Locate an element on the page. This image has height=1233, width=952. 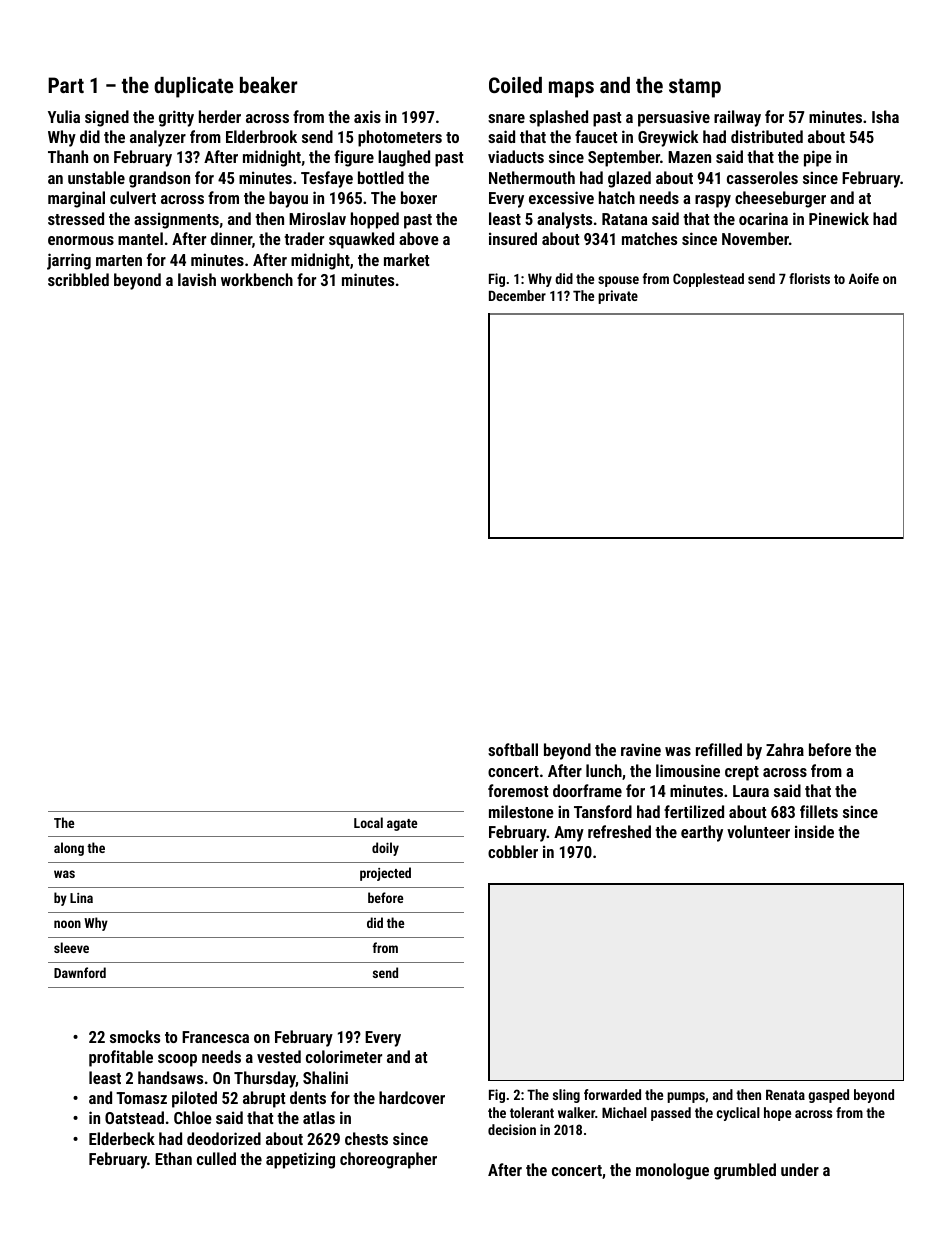
Zahra is located at coordinates (785, 749).
